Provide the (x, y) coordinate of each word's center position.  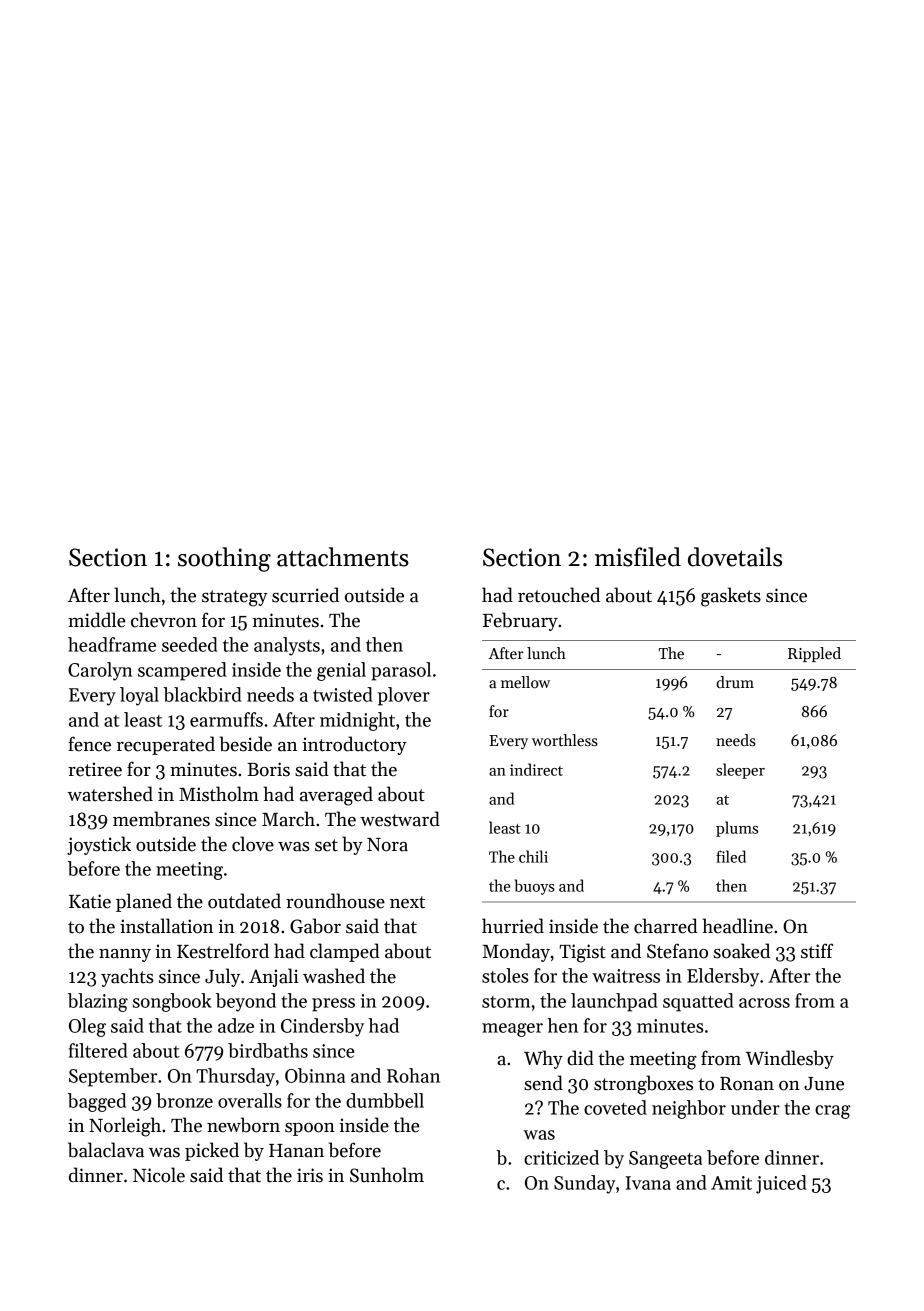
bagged (97, 1102)
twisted (343, 694)
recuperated (166, 745)
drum (735, 682)
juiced (781, 1184)
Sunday (585, 1184)
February (520, 621)
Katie (90, 901)
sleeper (740, 771)
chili (533, 856)
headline (738, 926)
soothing (224, 559)
